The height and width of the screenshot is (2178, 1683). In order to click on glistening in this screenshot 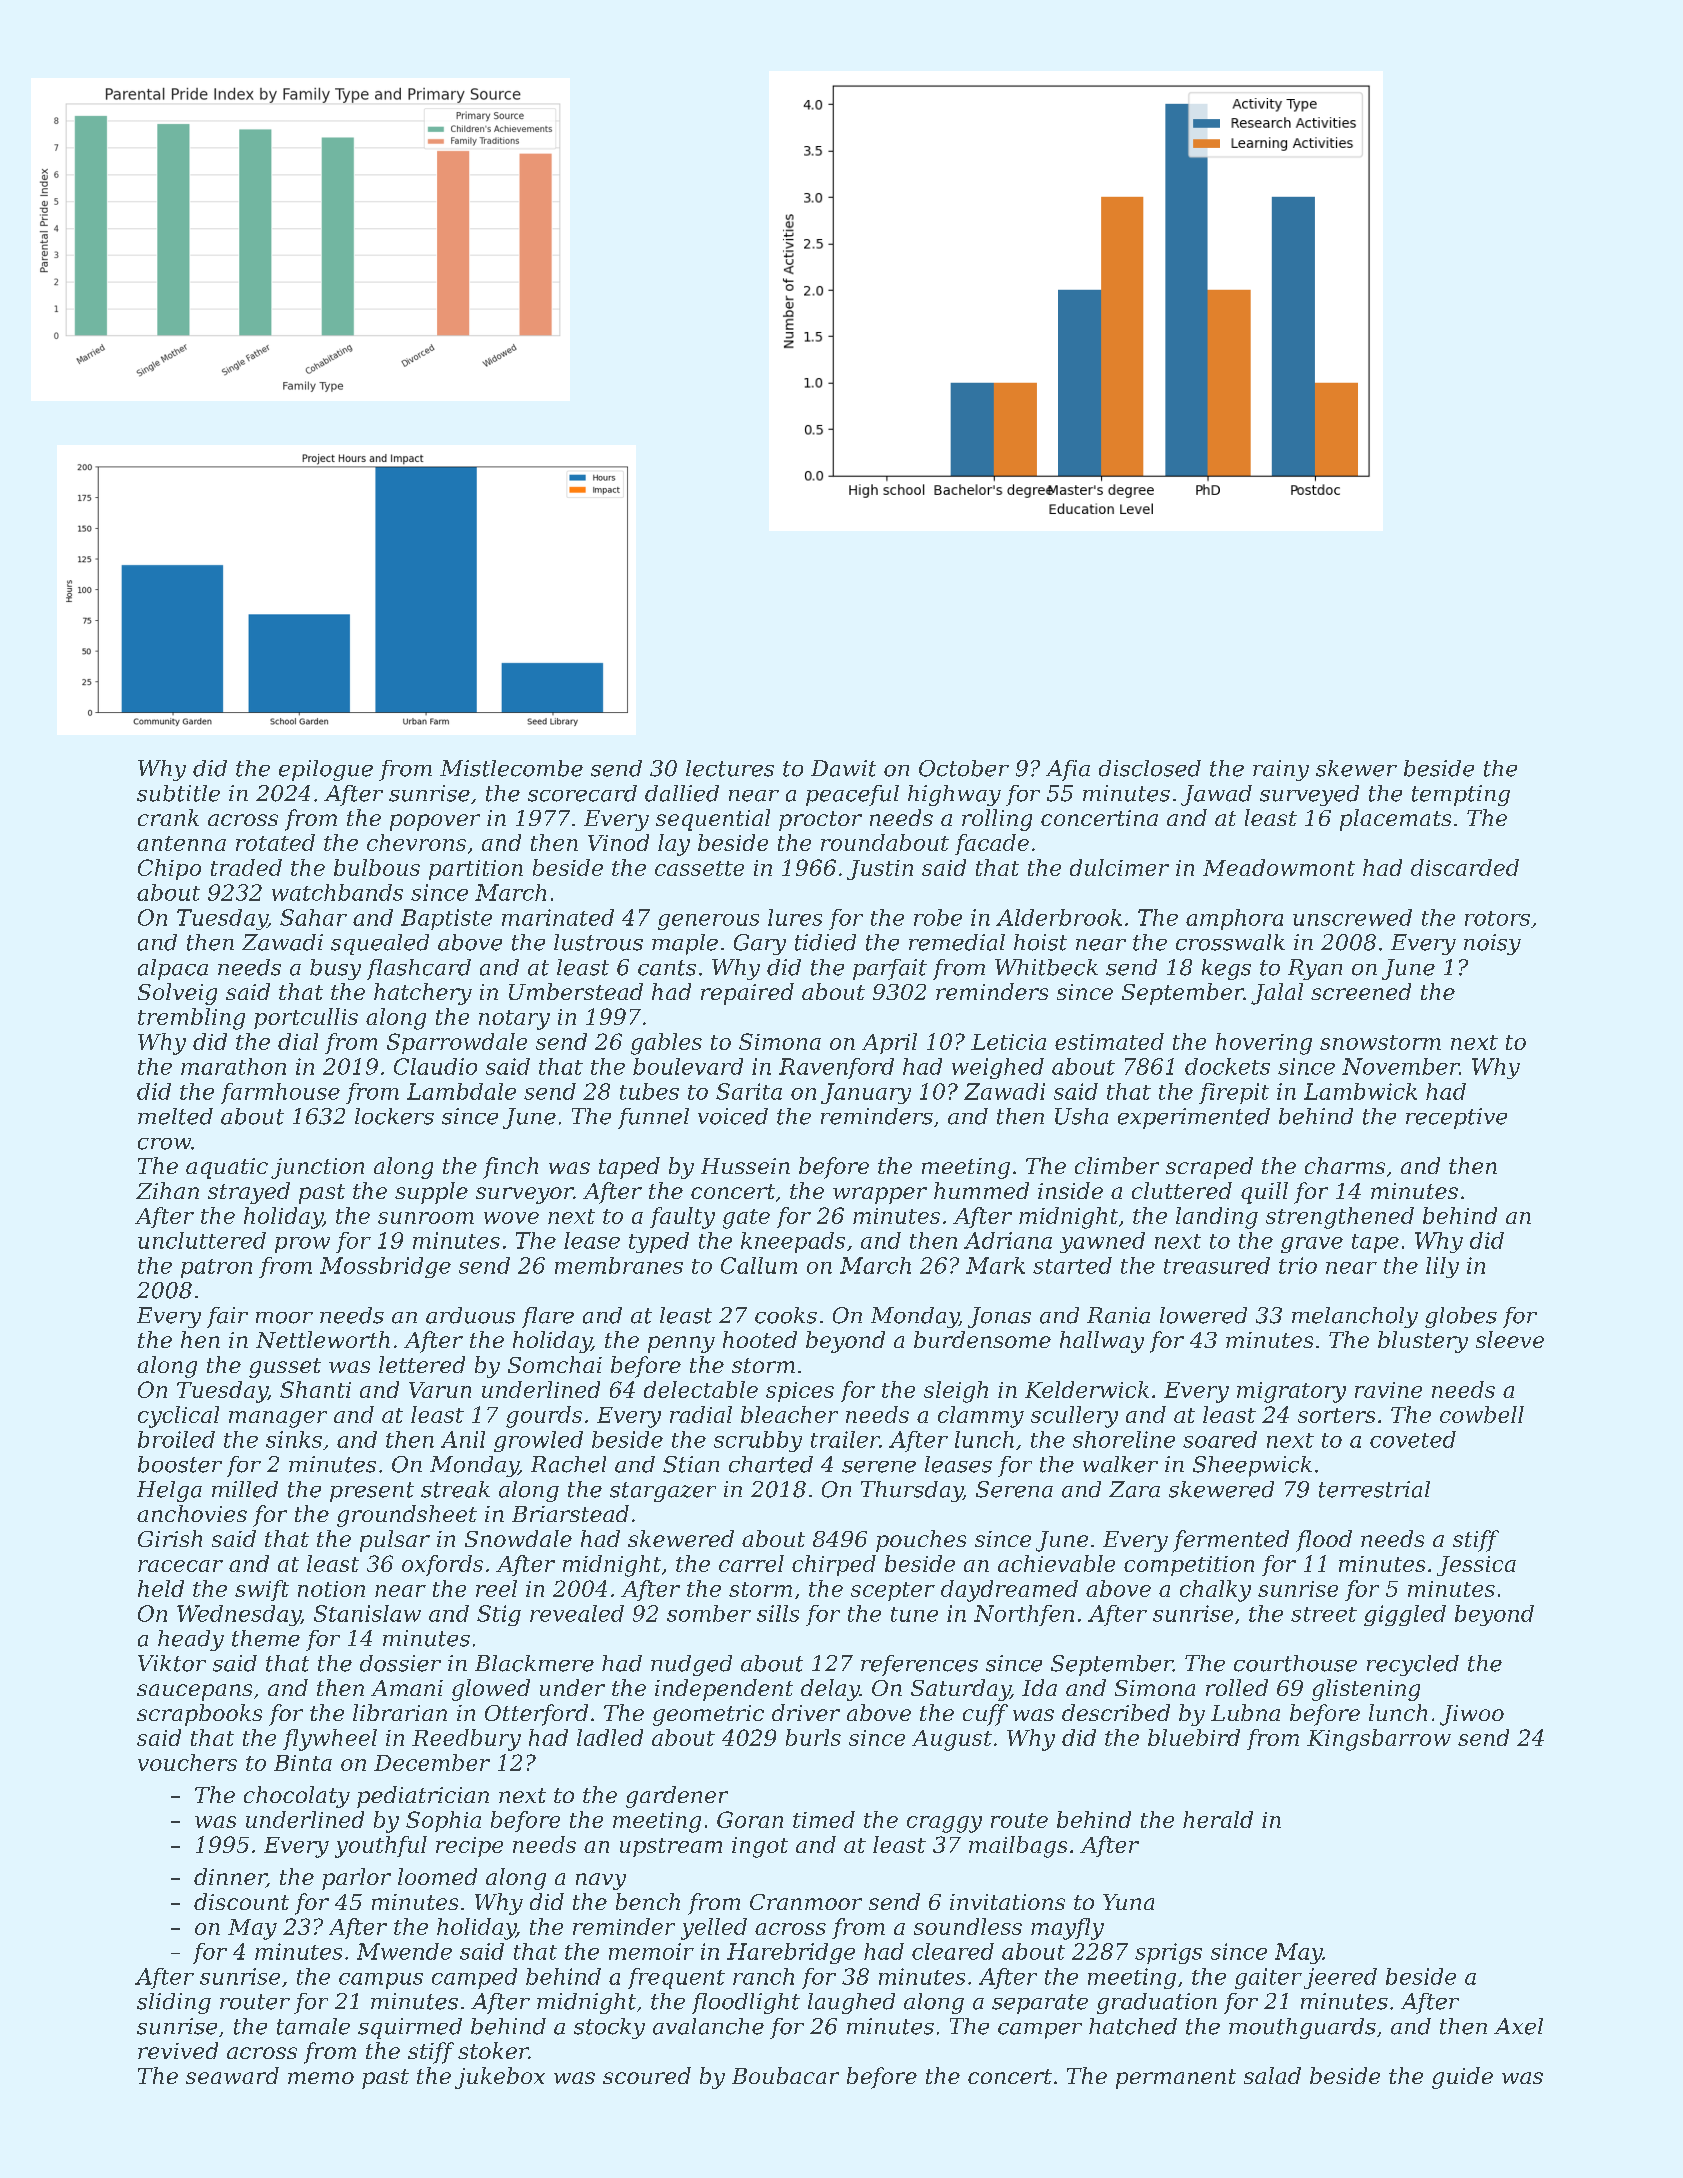, I will do `click(1366, 1690)`.
